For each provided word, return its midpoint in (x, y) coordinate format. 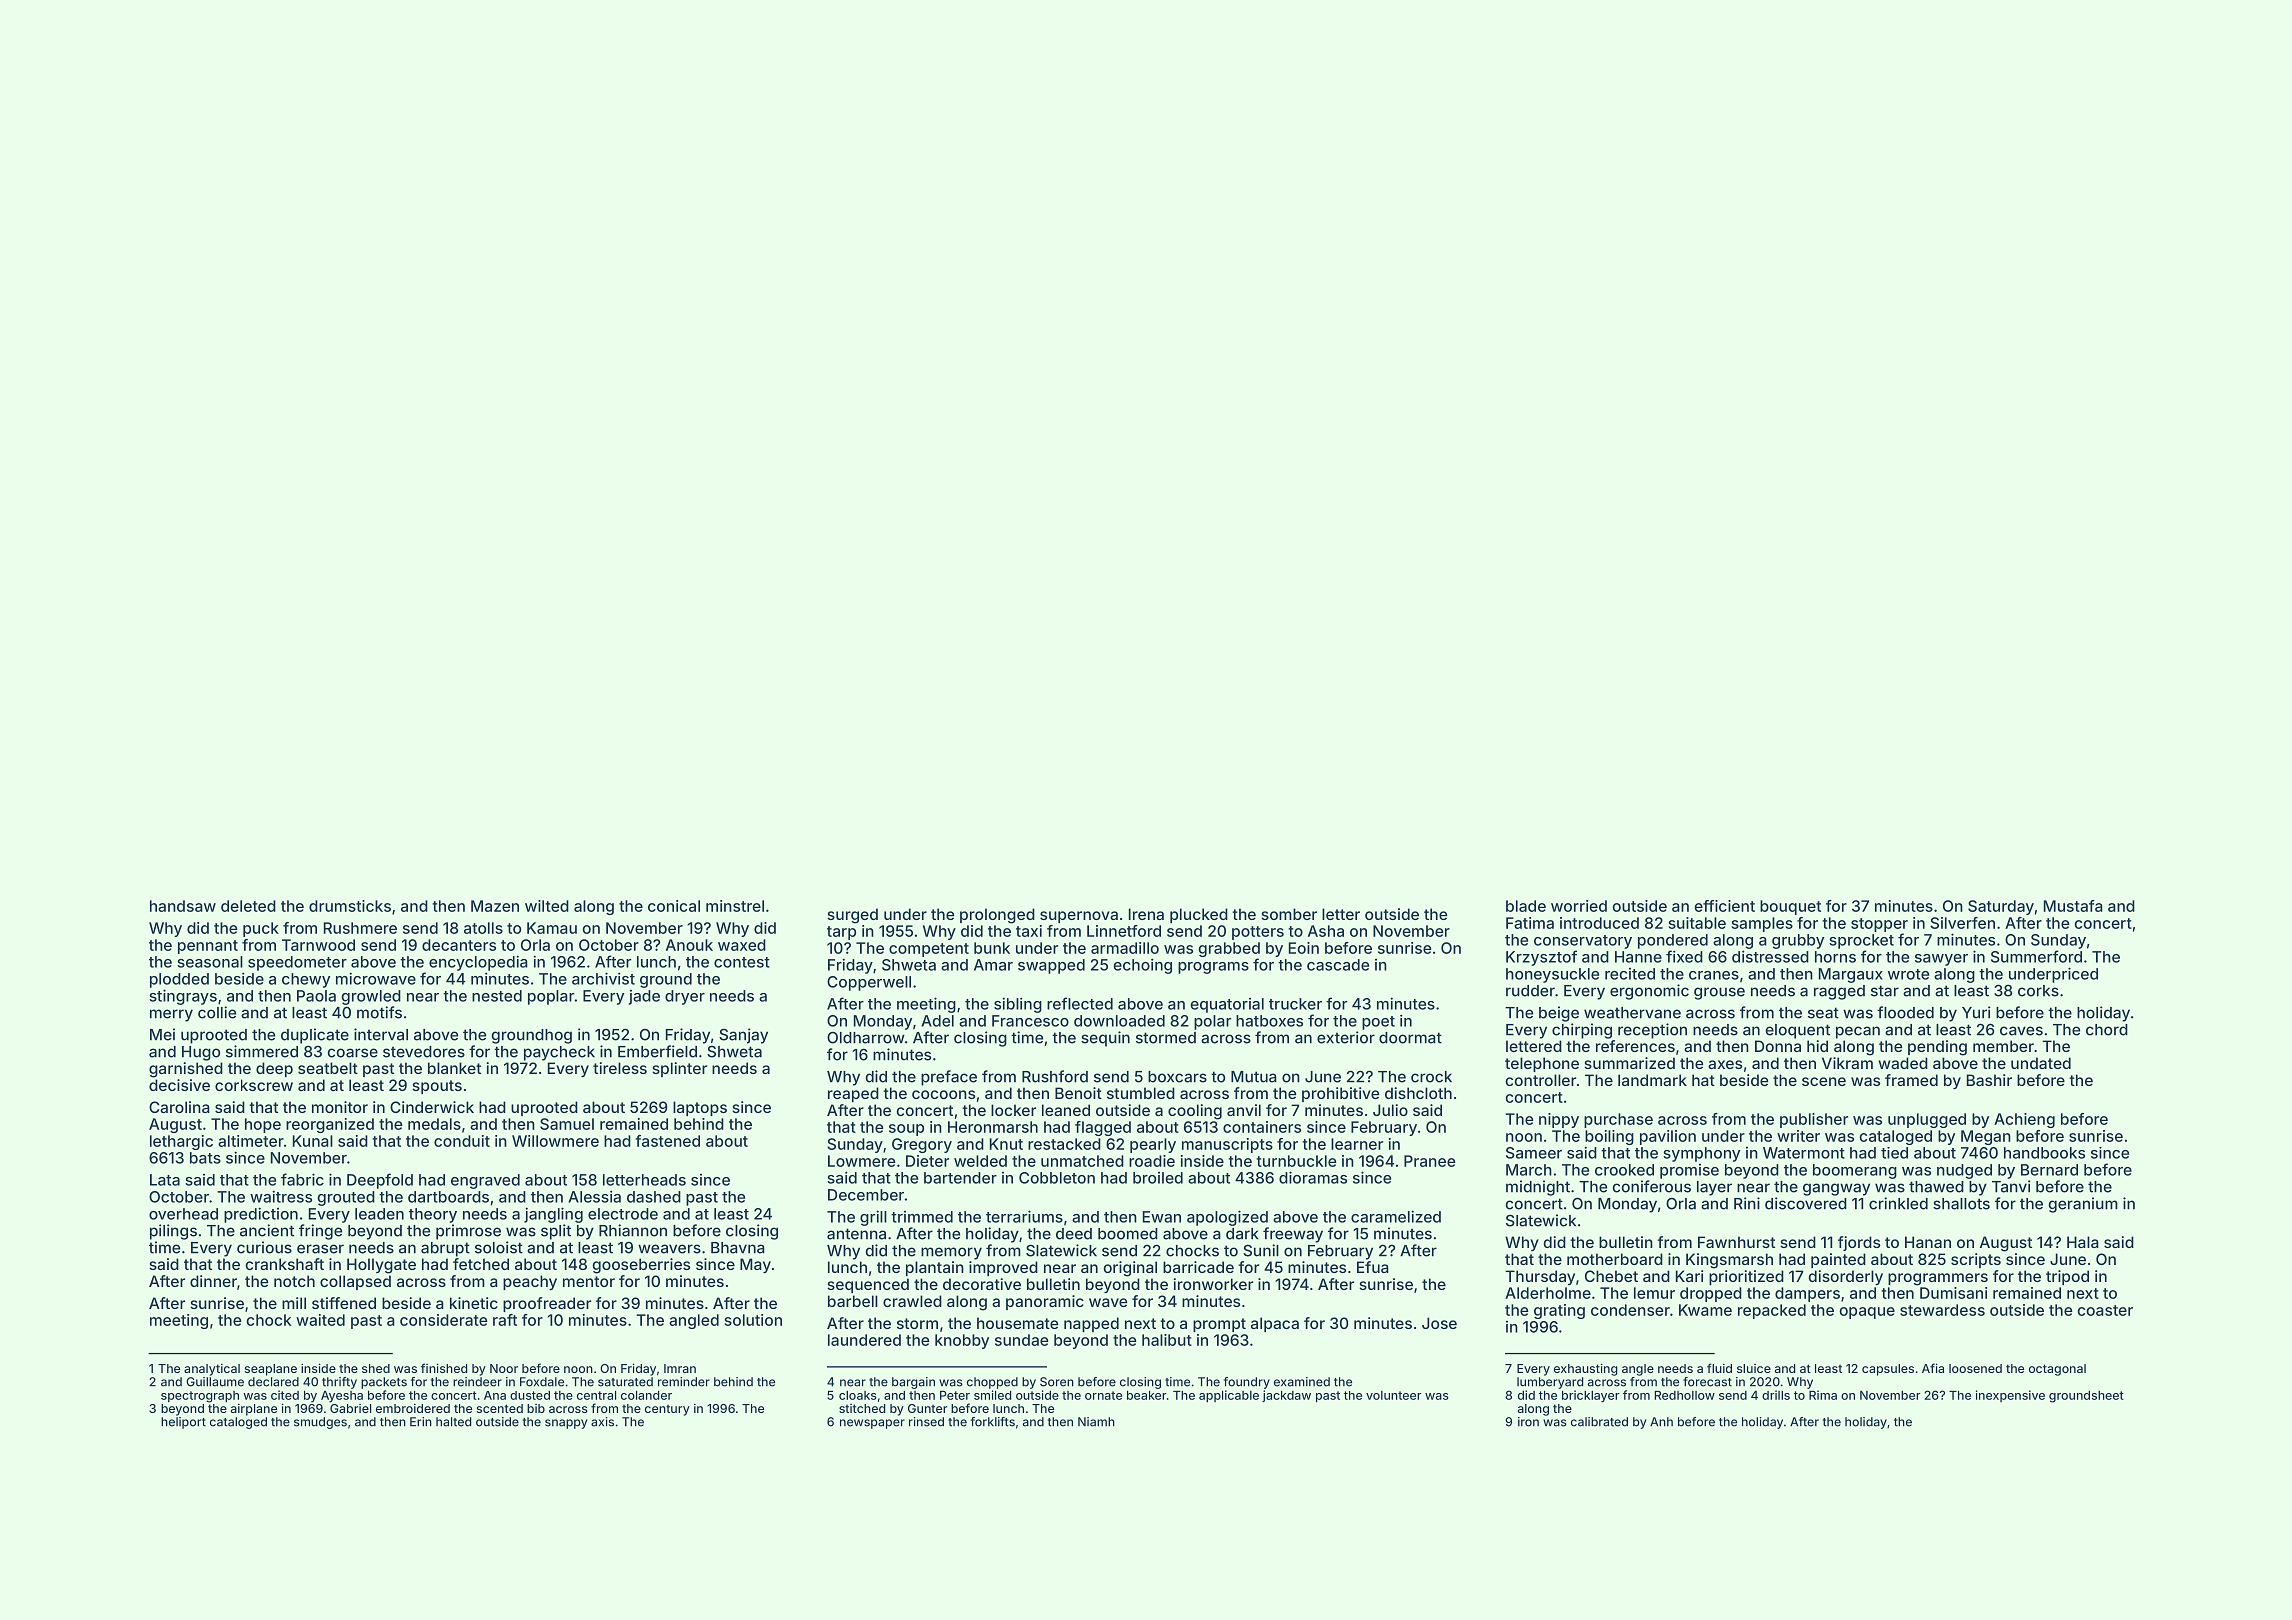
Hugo (201, 1053)
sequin (1105, 1039)
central (596, 1395)
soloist (499, 1247)
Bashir (1989, 1080)
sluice (1754, 1368)
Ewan (1162, 1217)
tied (1894, 1153)
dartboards (448, 1197)
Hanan (1928, 1242)
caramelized (1396, 1216)
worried (1579, 906)
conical (674, 906)
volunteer (1394, 1395)
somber (1289, 914)
